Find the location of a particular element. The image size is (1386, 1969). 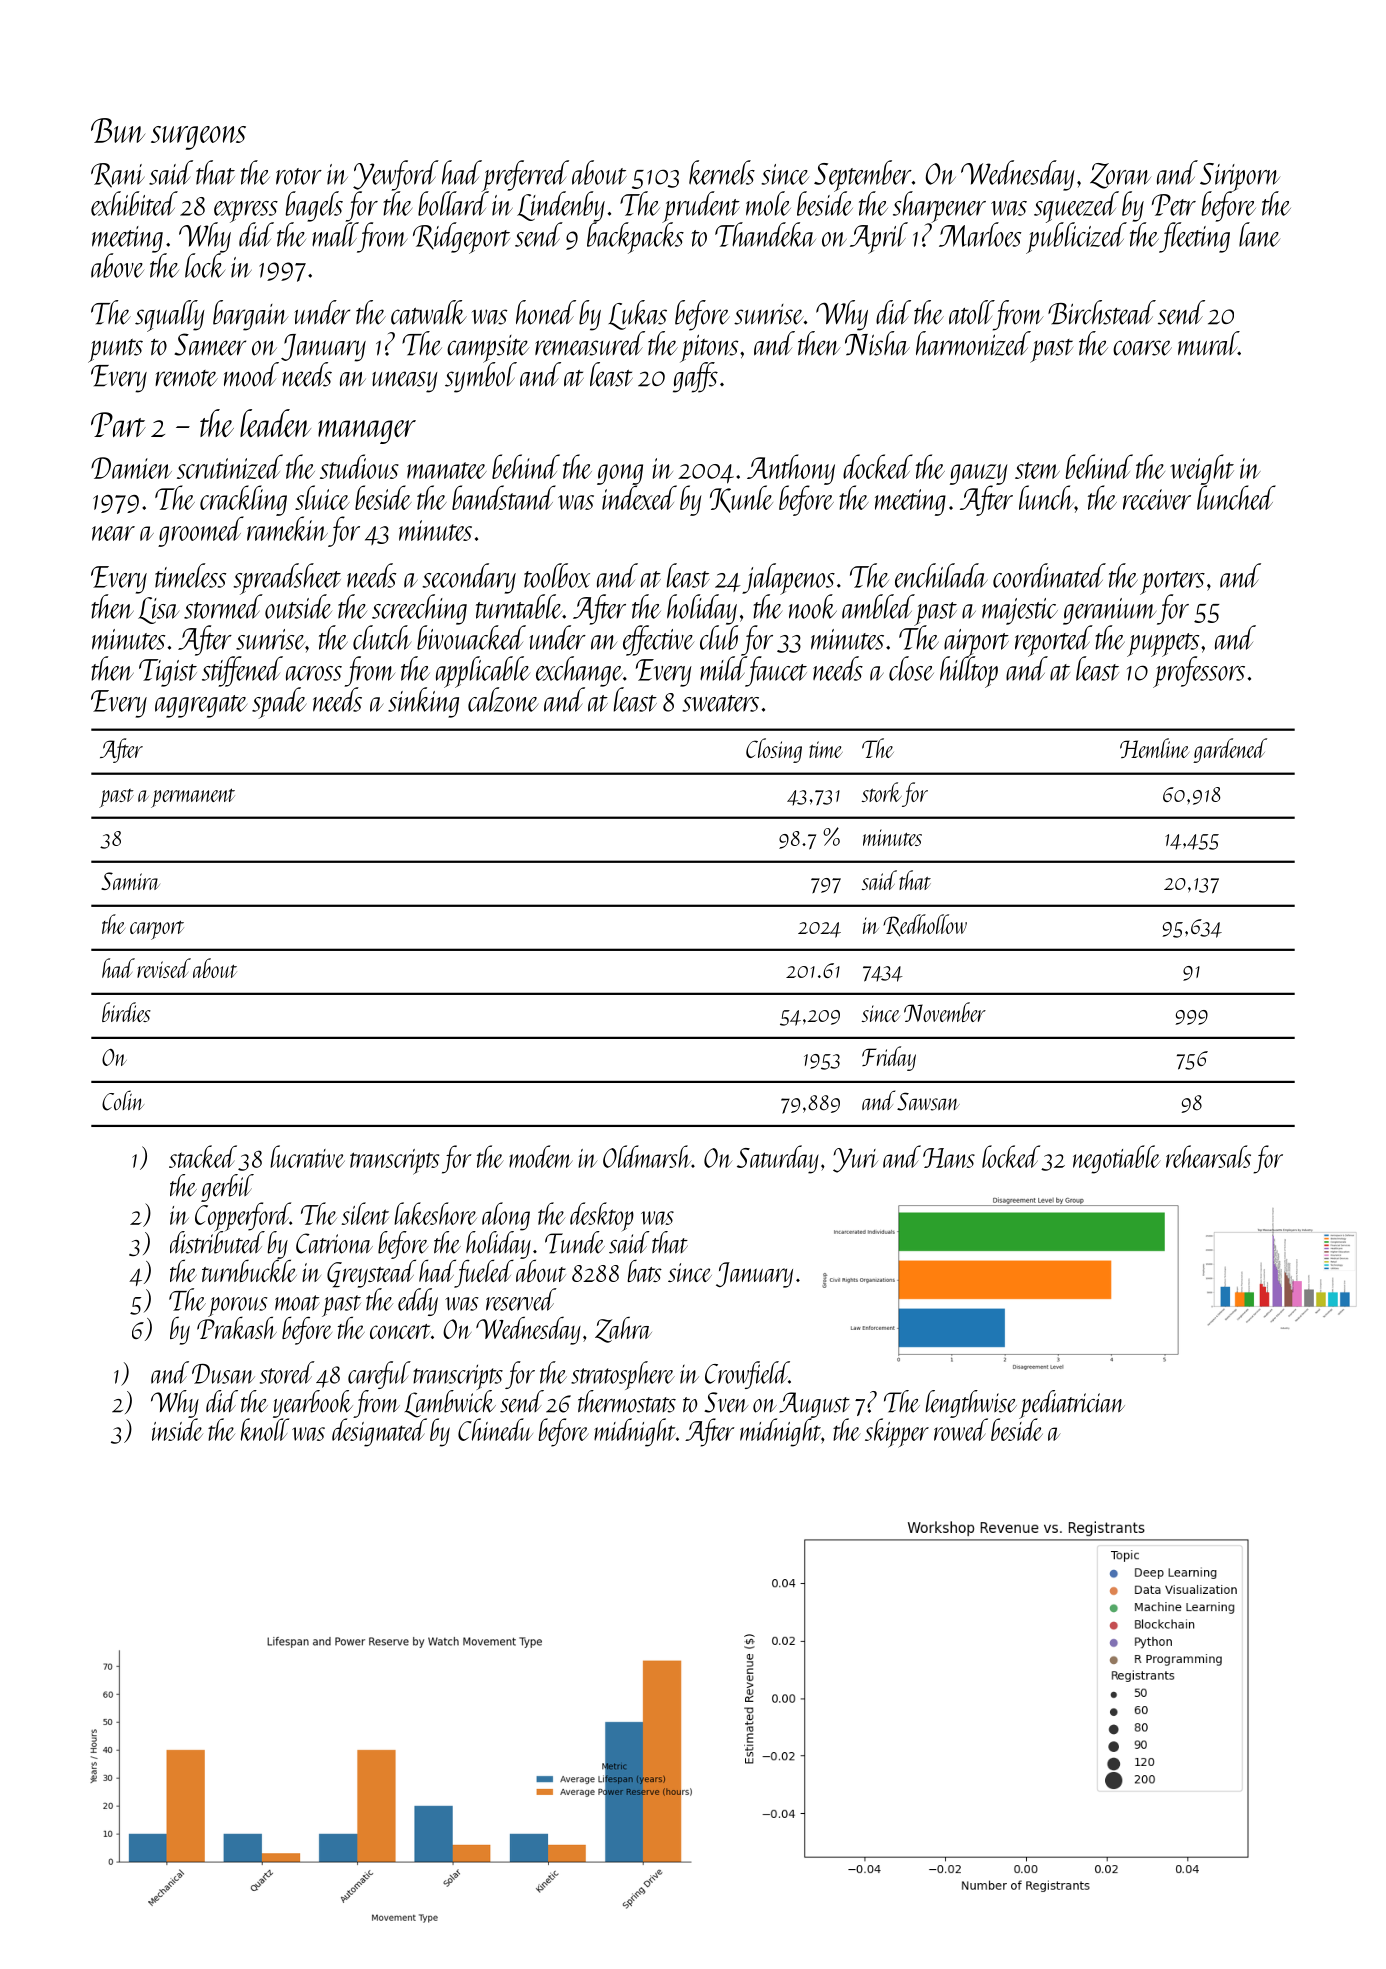

Kunle is located at coordinates (741, 499).
